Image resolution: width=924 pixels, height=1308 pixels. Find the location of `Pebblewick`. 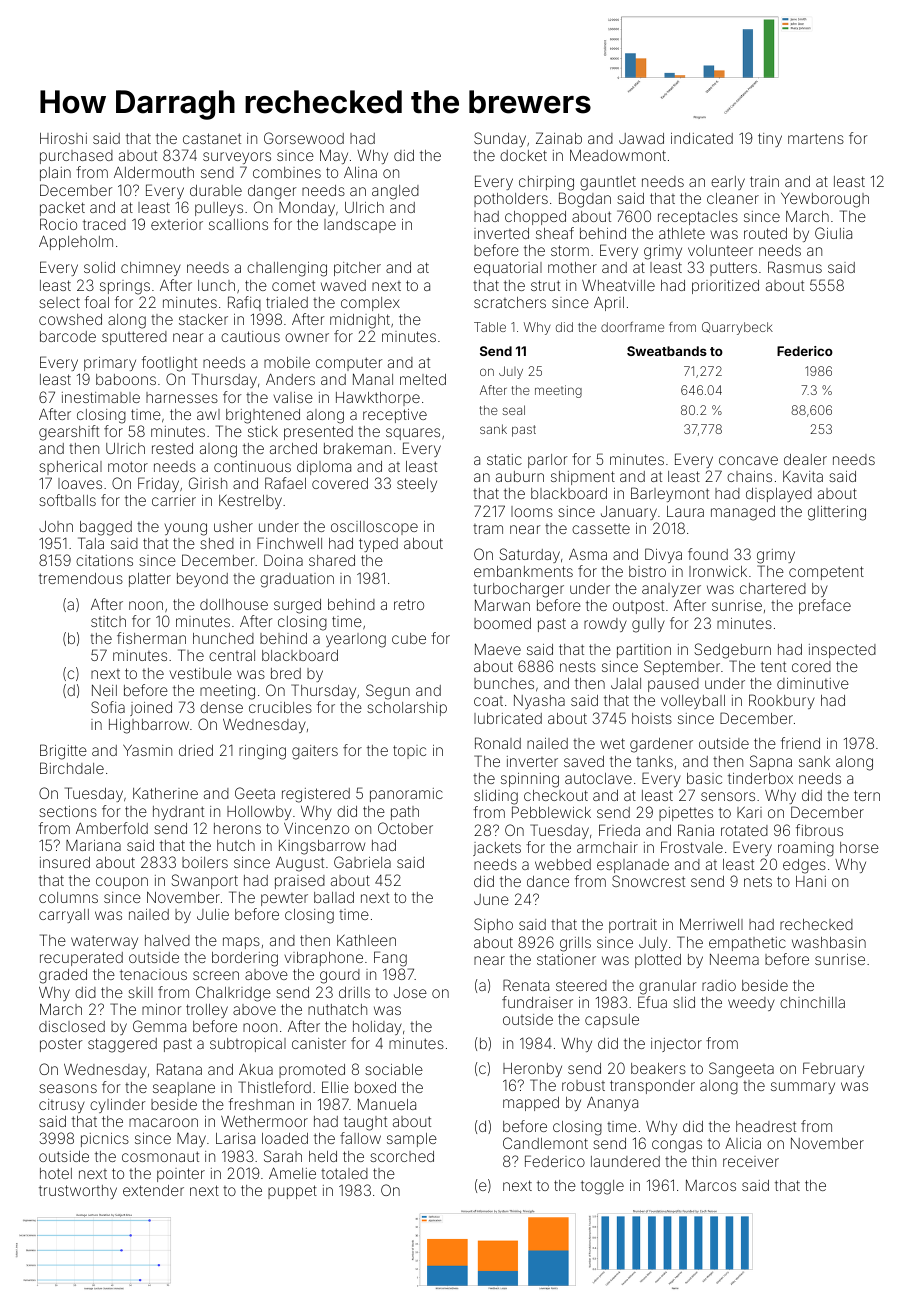

Pebblewick is located at coordinates (551, 812).
